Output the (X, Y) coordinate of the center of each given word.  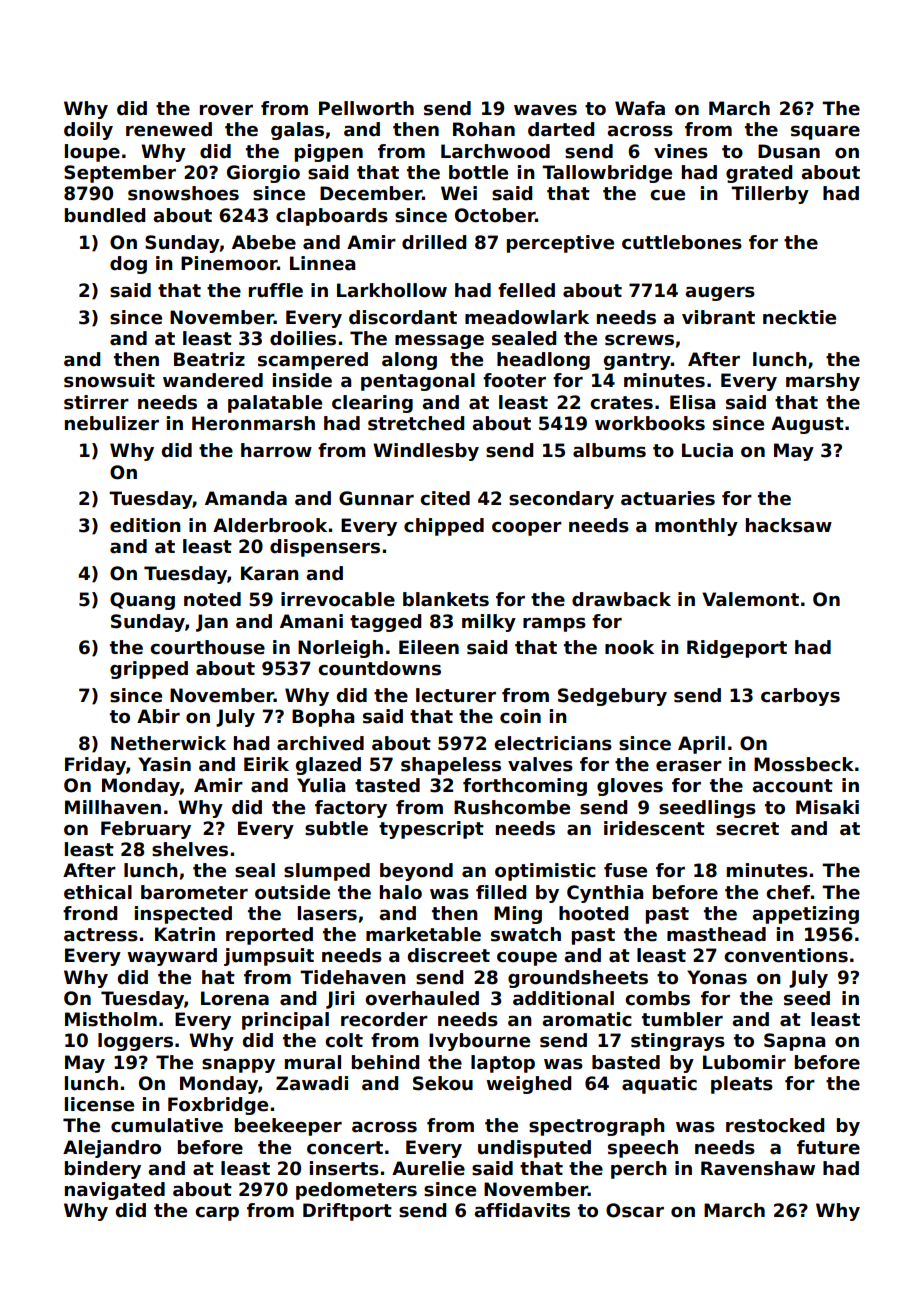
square (825, 133)
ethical (98, 892)
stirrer (96, 402)
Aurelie (428, 1168)
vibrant (718, 317)
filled (501, 892)
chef (788, 892)
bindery (103, 1170)
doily (88, 131)
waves (545, 110)
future (828, 1147)
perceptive (560, 244)
